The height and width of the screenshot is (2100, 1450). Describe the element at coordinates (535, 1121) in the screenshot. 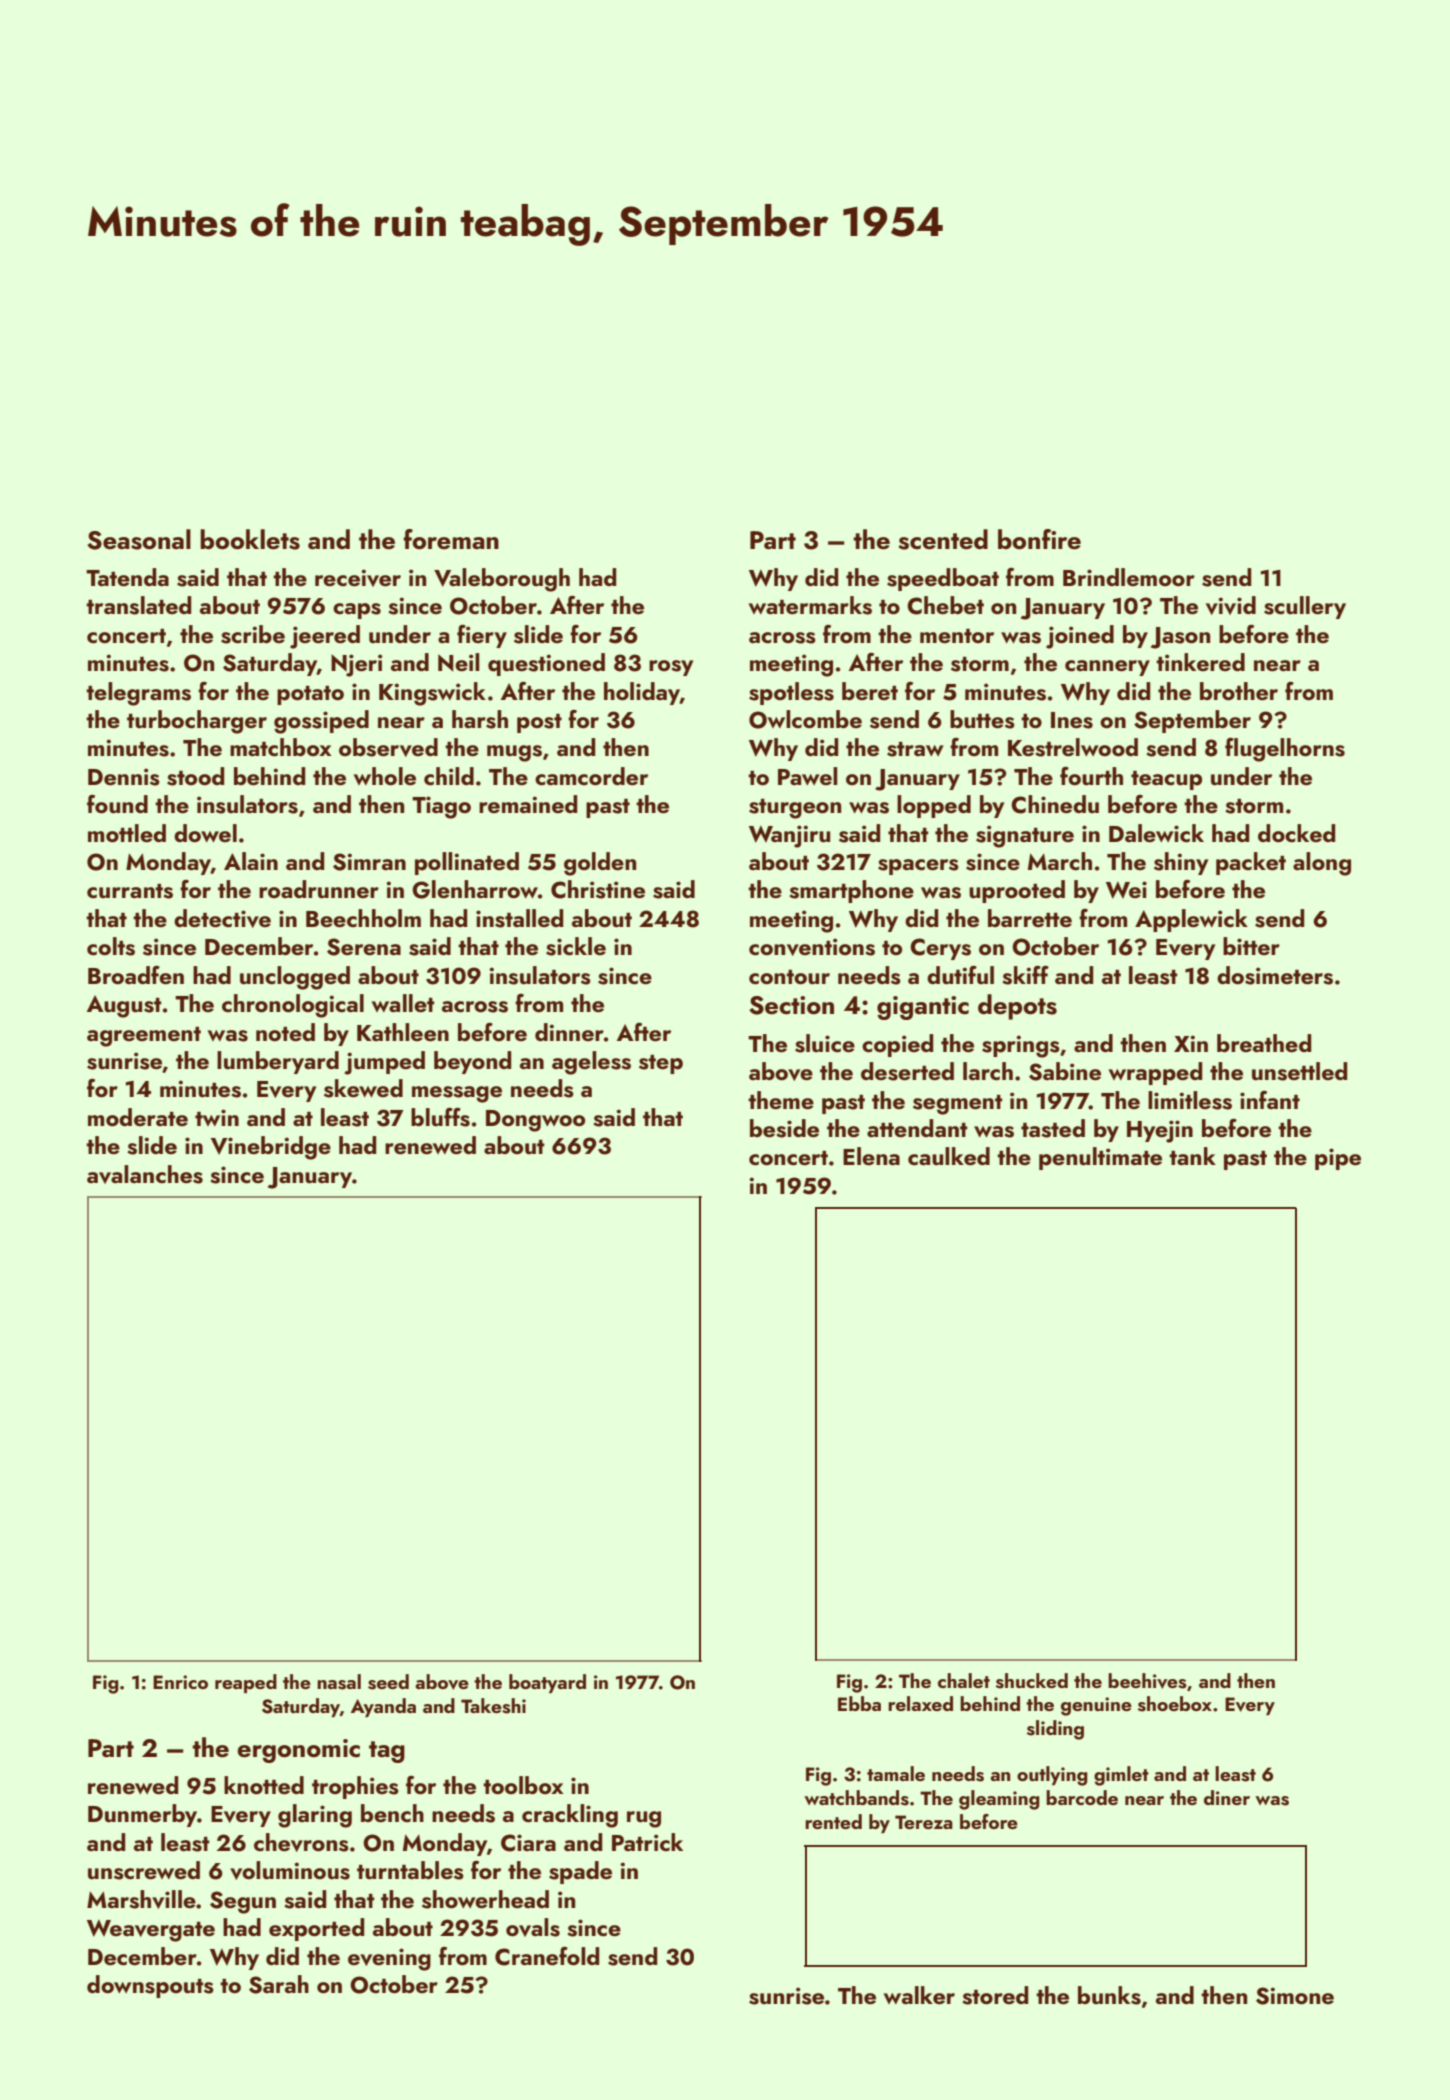

I see `Dongwoo` at that location.
